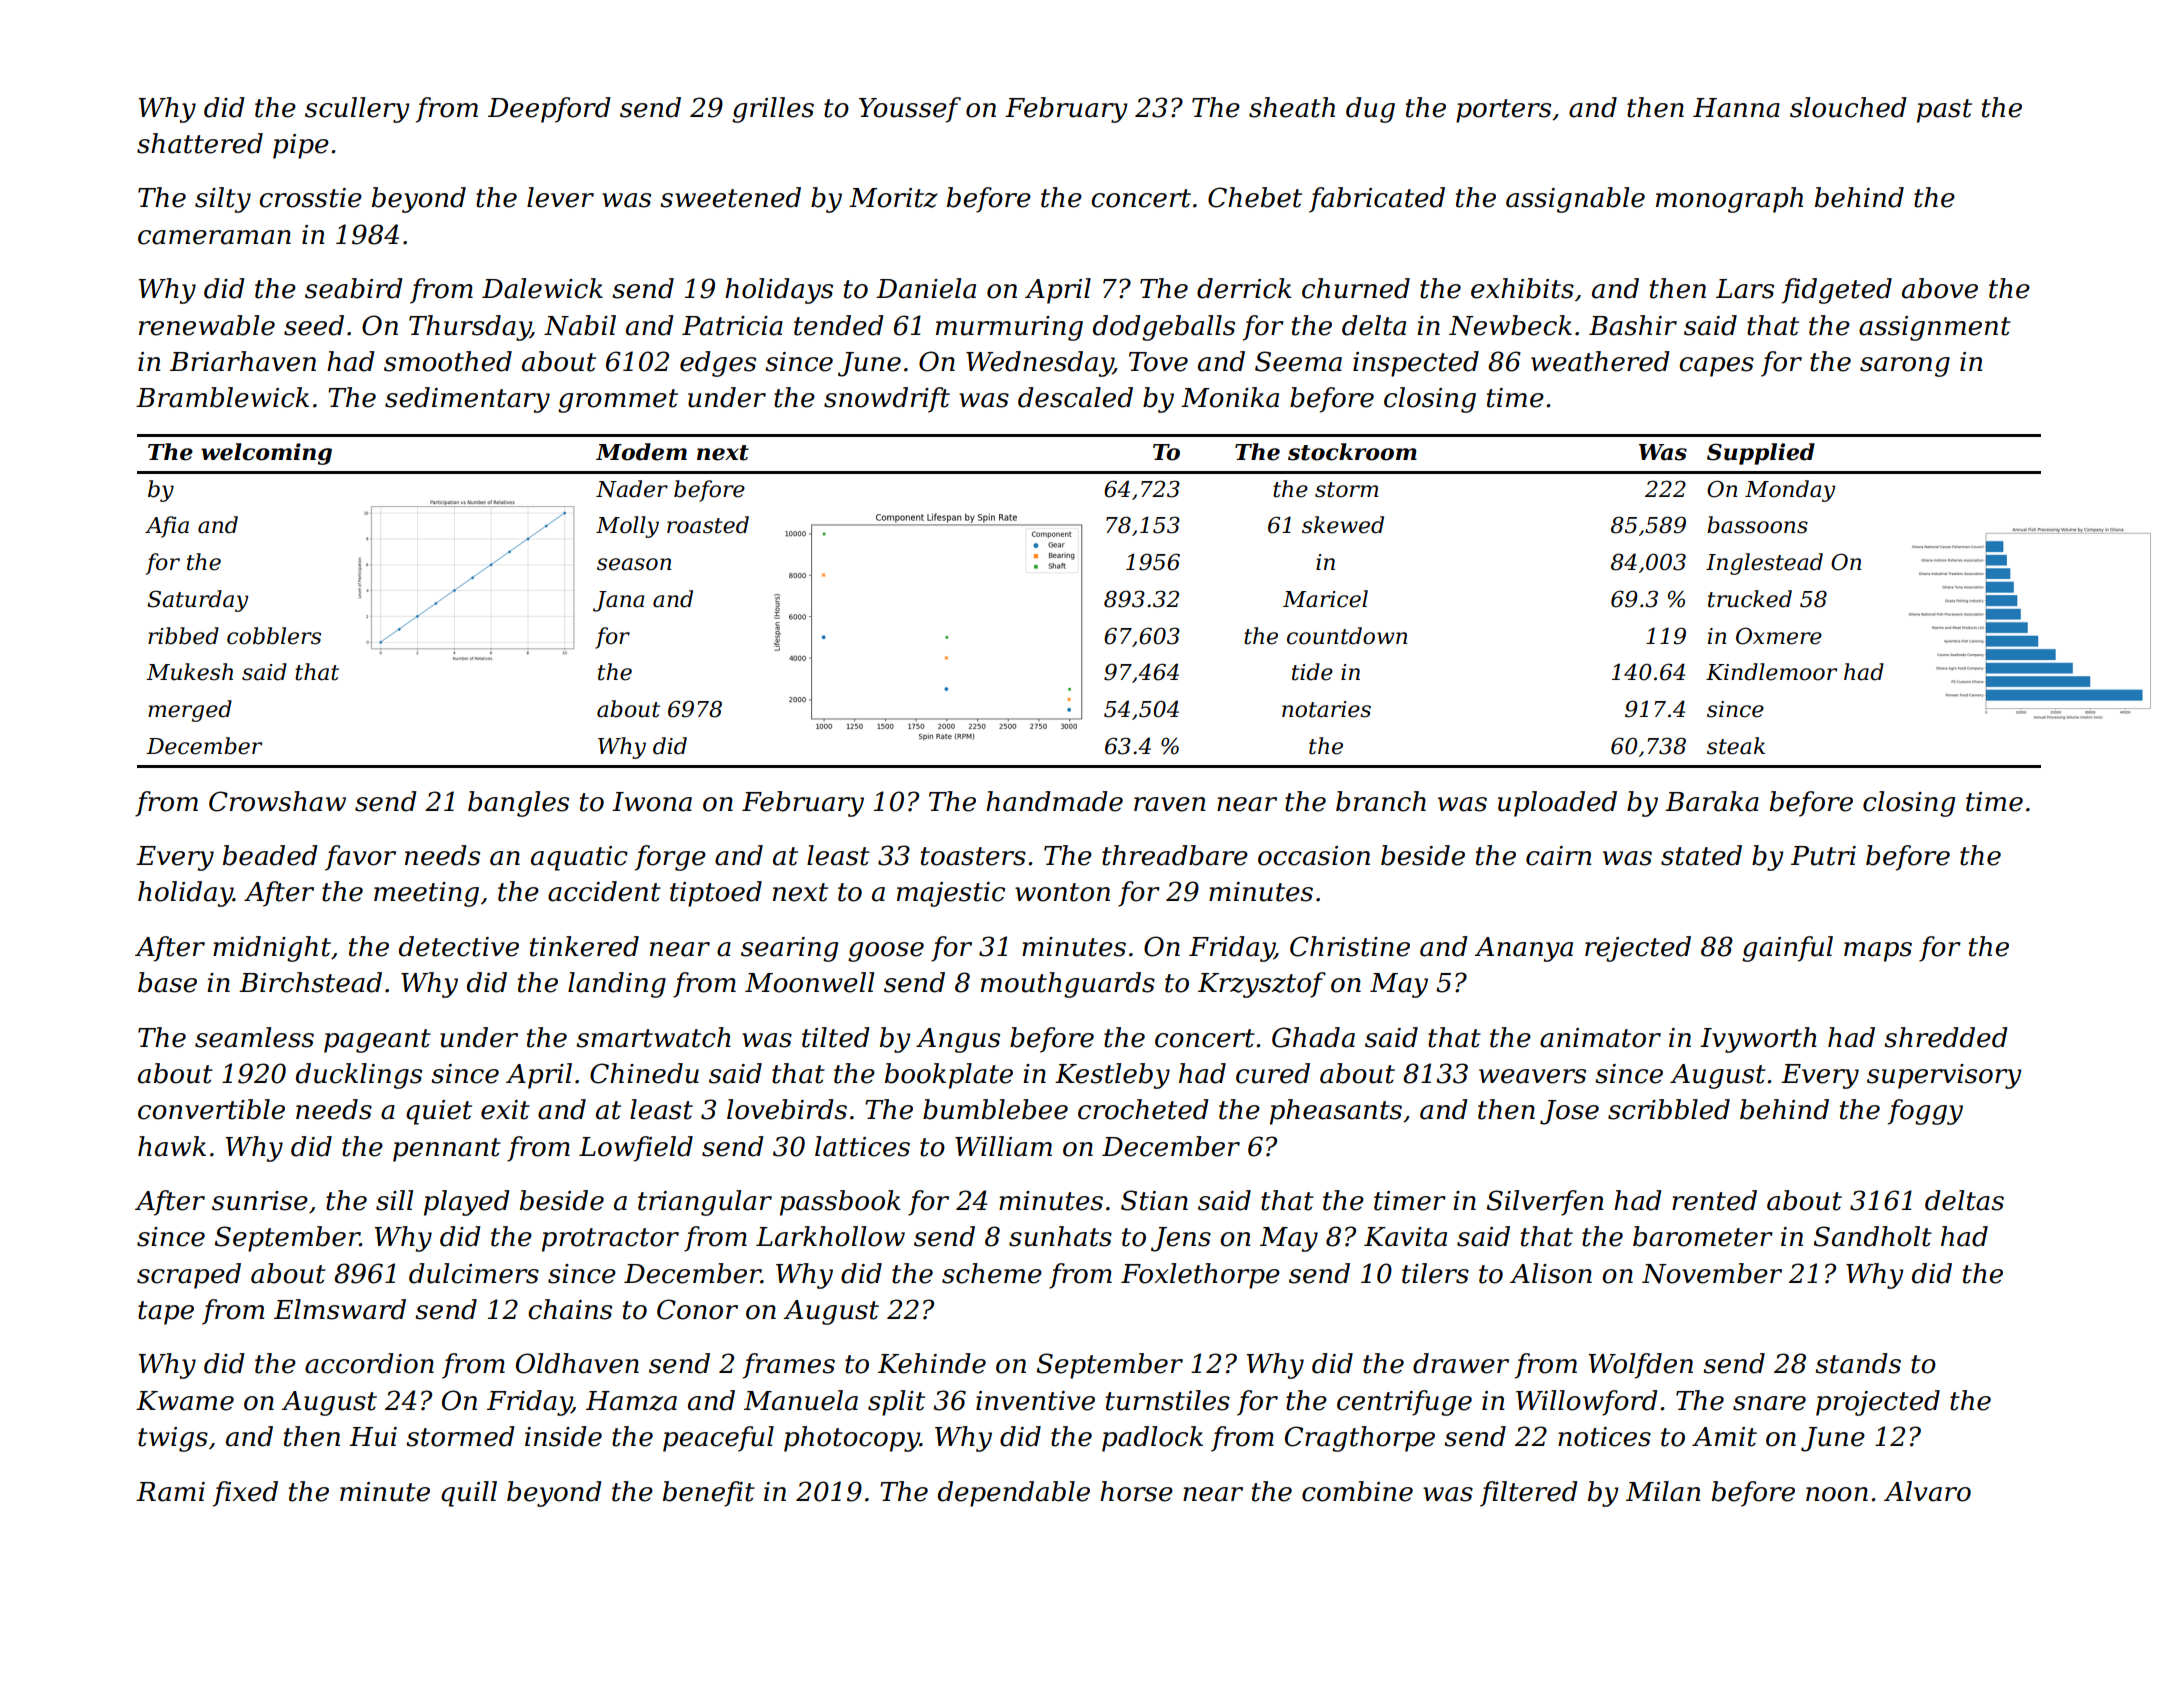 This screenshot has height=1683, width=2178. I want to click on Youssef, so click(910, 110).
